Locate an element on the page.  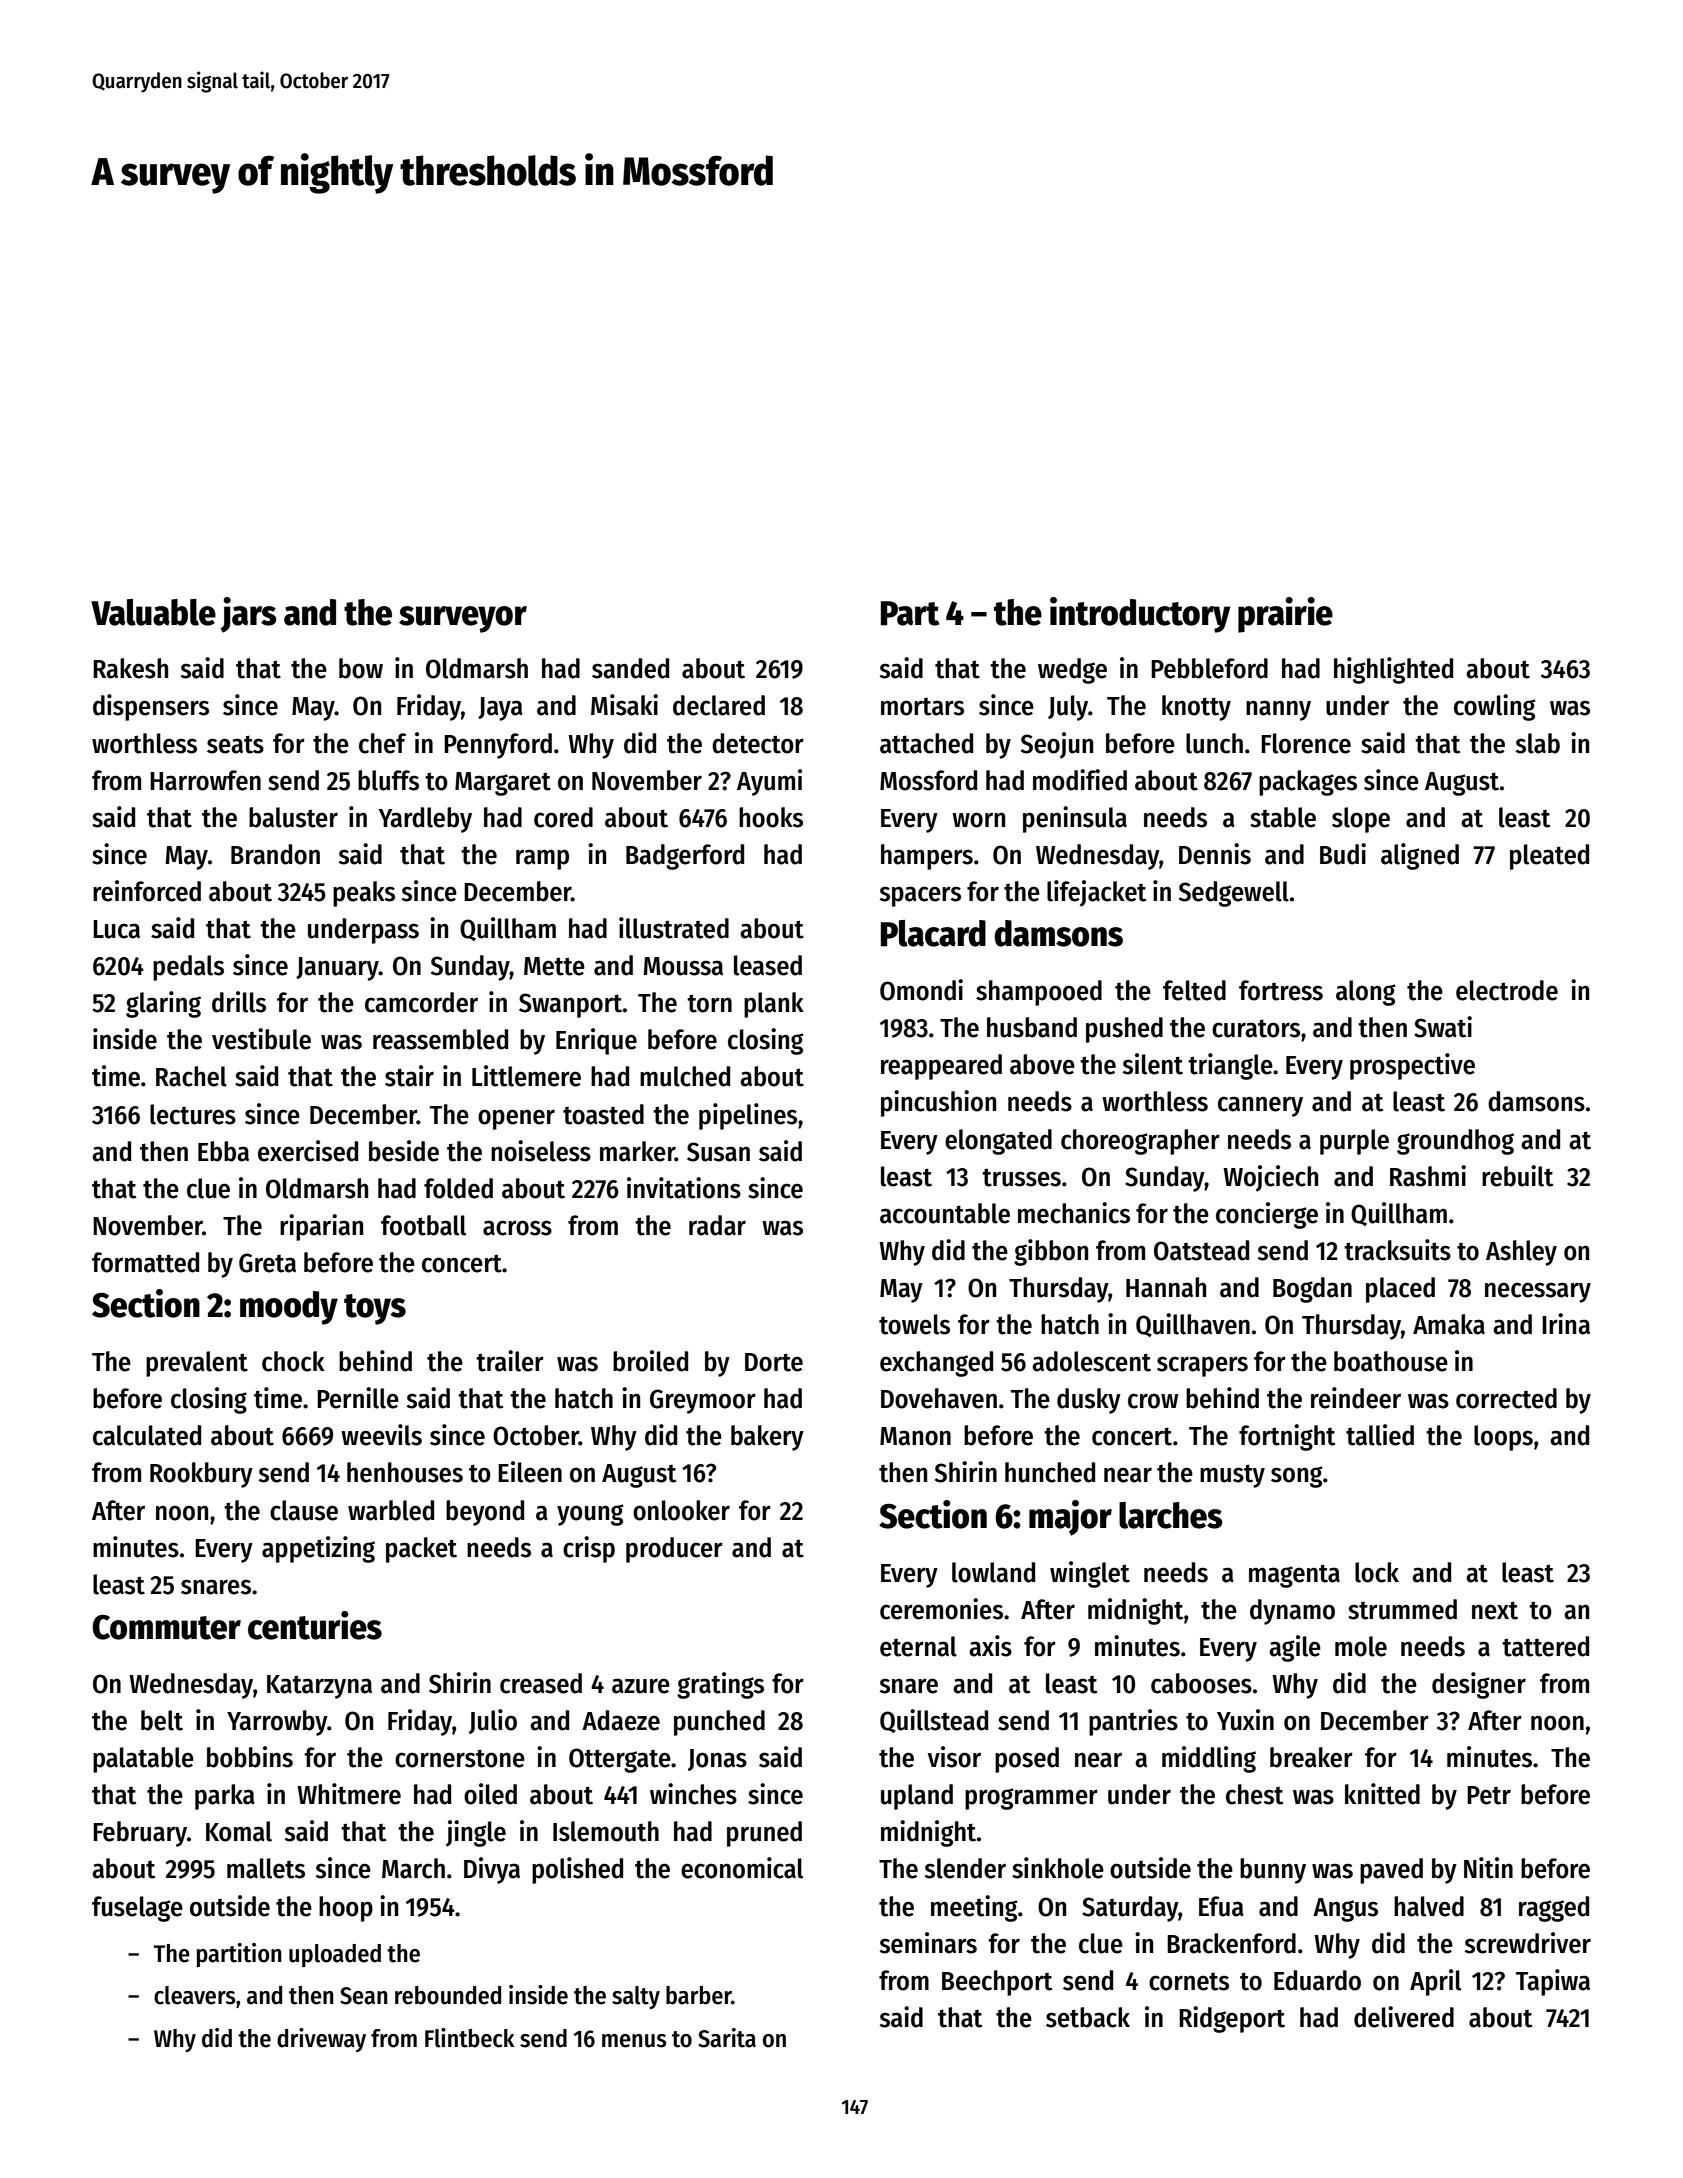
radar is located at coordinates (717, 1225).
